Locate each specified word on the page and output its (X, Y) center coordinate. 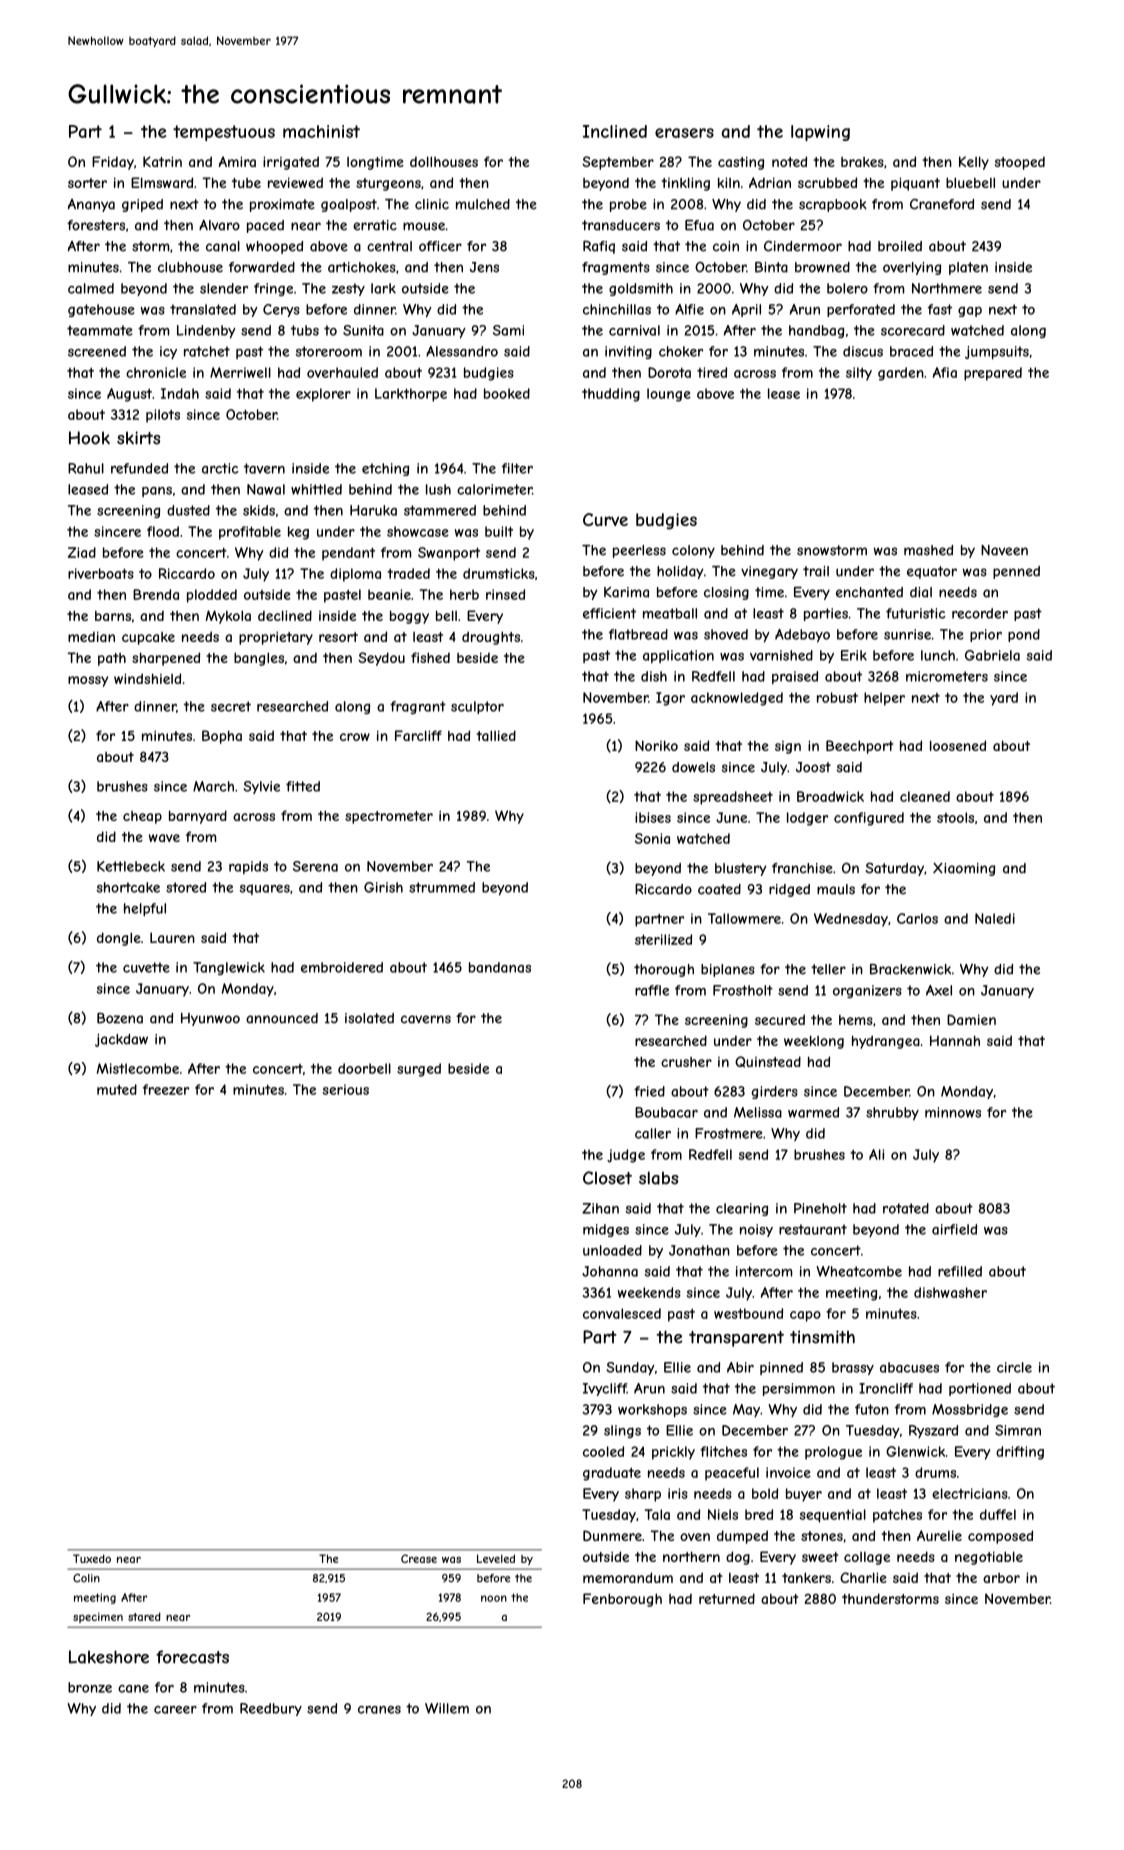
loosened (958, 745)
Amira (237, 161)
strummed (442, 887)
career (175, 1710)
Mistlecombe (138, 1068)
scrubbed (827, 182)
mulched (483, 204)
